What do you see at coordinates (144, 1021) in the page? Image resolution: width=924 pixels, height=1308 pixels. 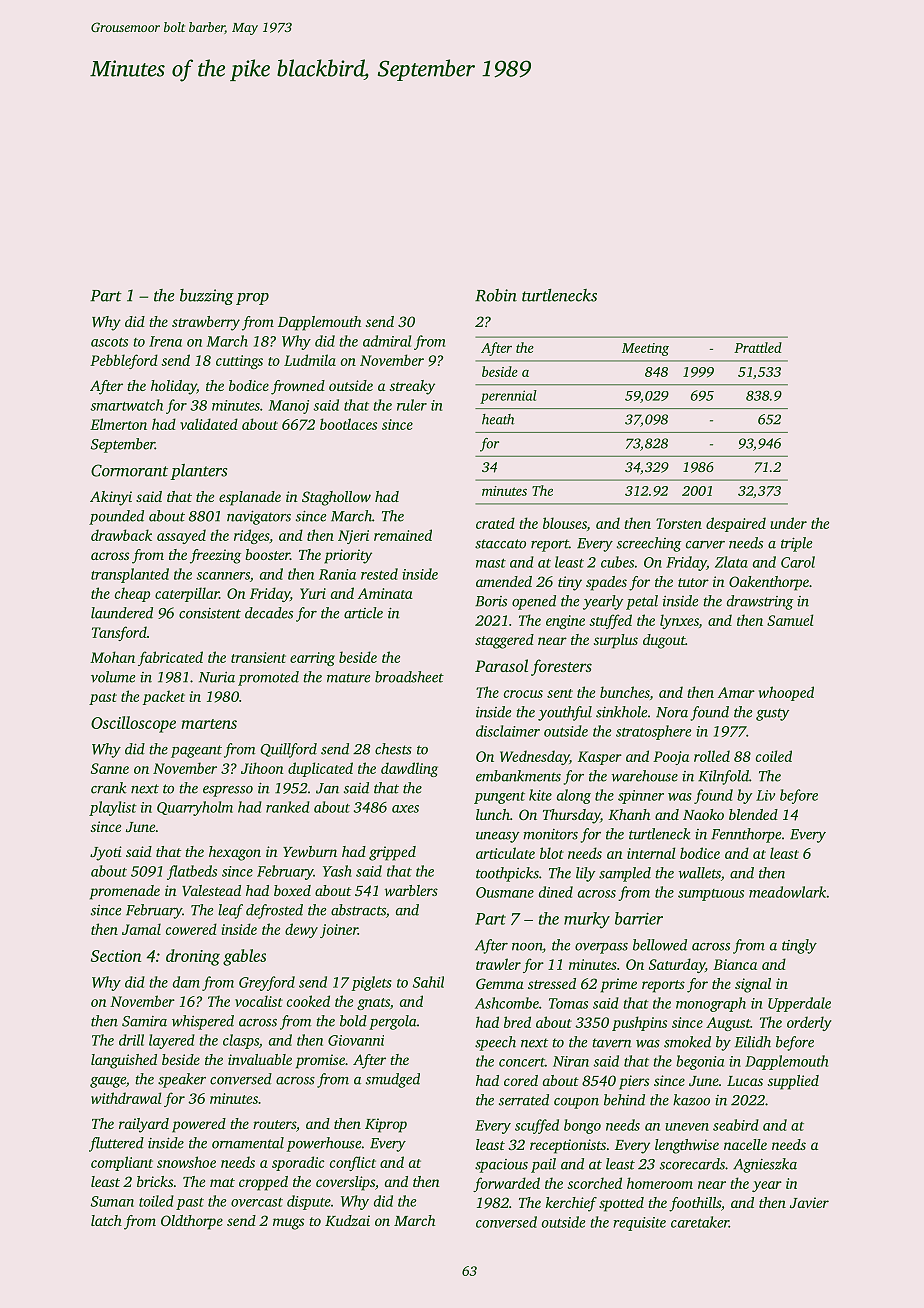 I see `Samira` at bounding box center [144, 1021].
